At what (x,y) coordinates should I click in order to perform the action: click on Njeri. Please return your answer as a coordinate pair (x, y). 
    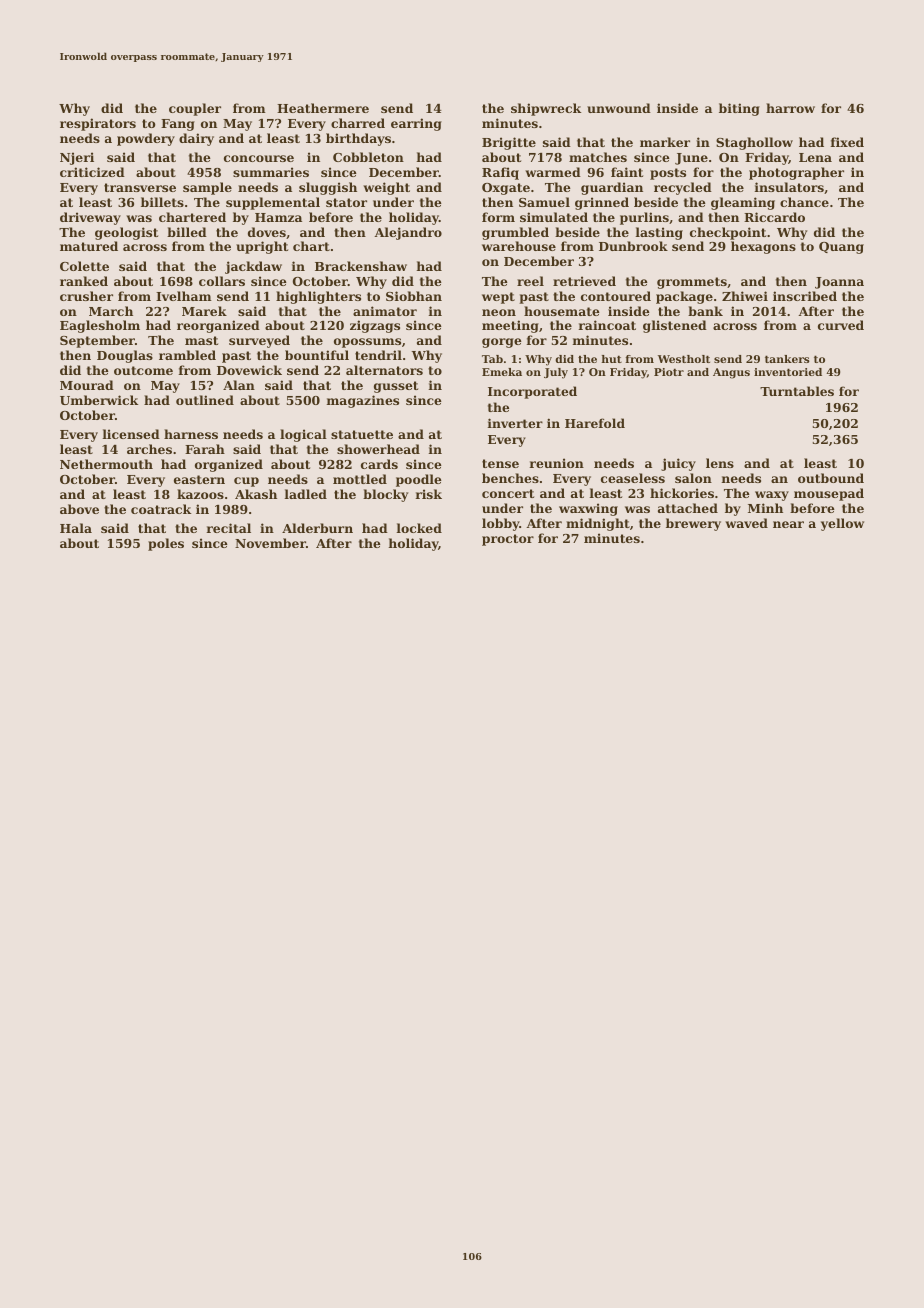
    Looking at the image, I should click on (77, 158).
